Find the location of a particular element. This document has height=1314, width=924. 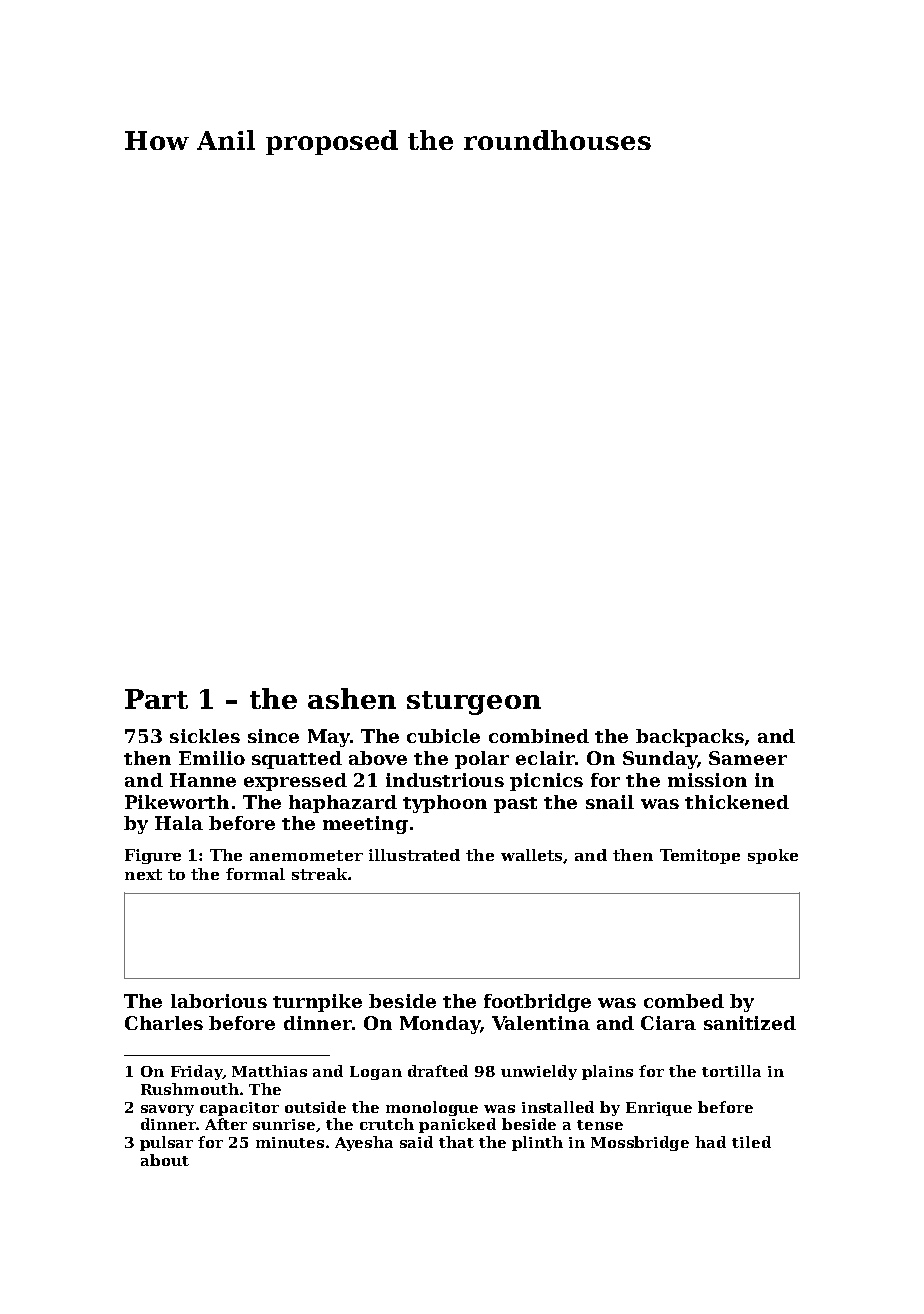

squatted is located at coordinates (297, 760).
